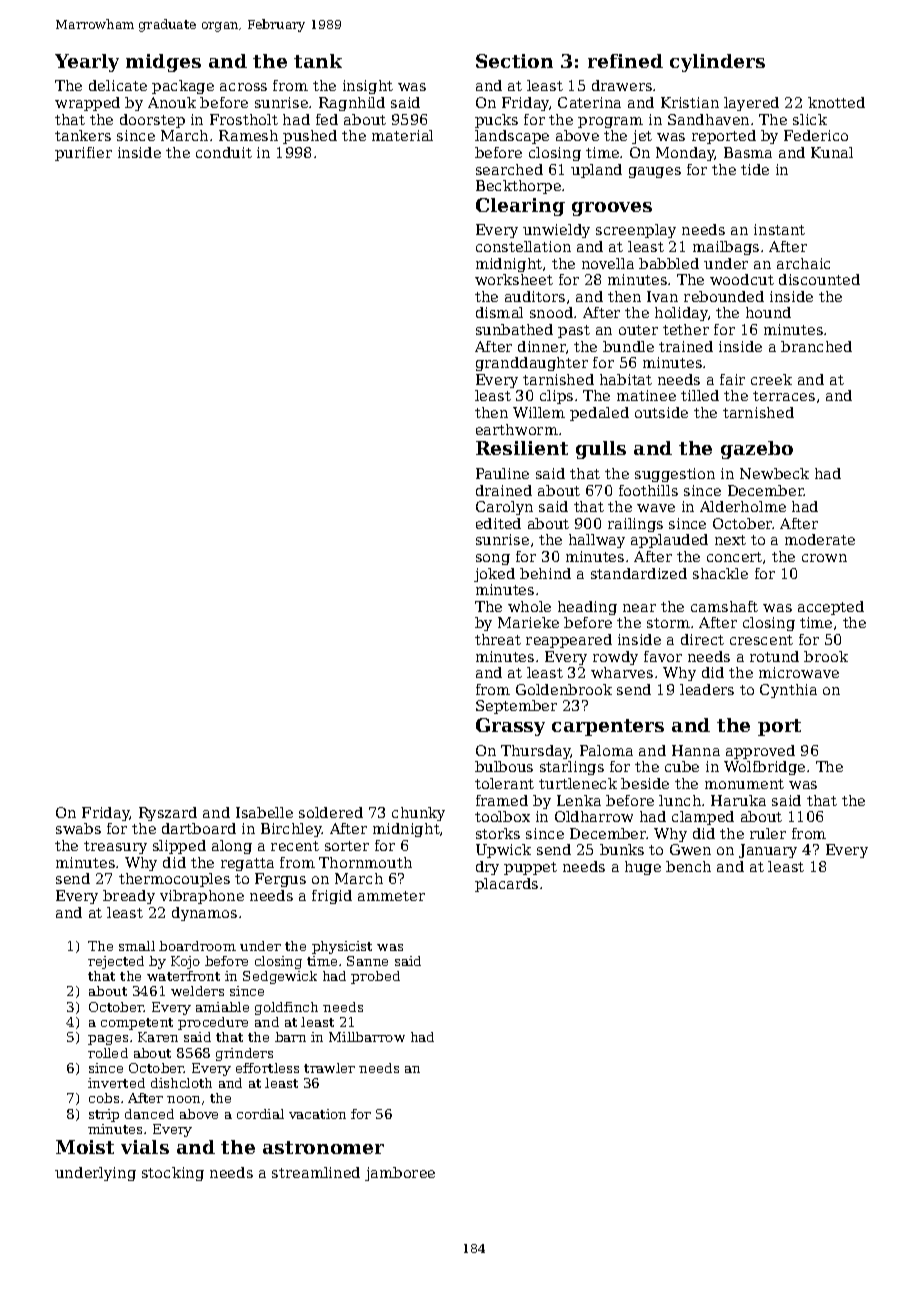 Image resolution: width=924 pixels, height=1314 pixels. I want to click on jamboree, so click(400, 1174).
